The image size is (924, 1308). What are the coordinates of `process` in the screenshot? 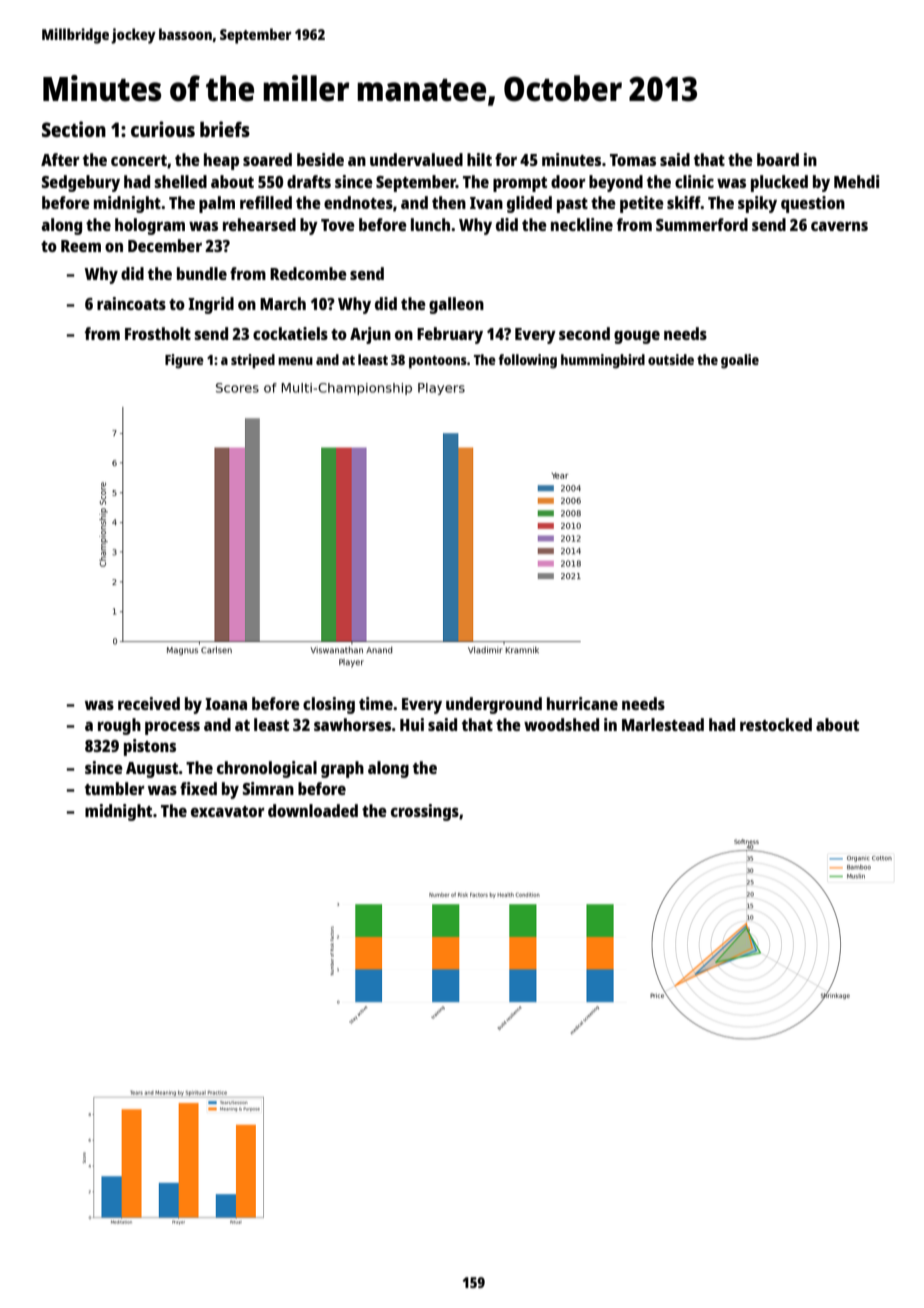 It's located at (172, 728).
